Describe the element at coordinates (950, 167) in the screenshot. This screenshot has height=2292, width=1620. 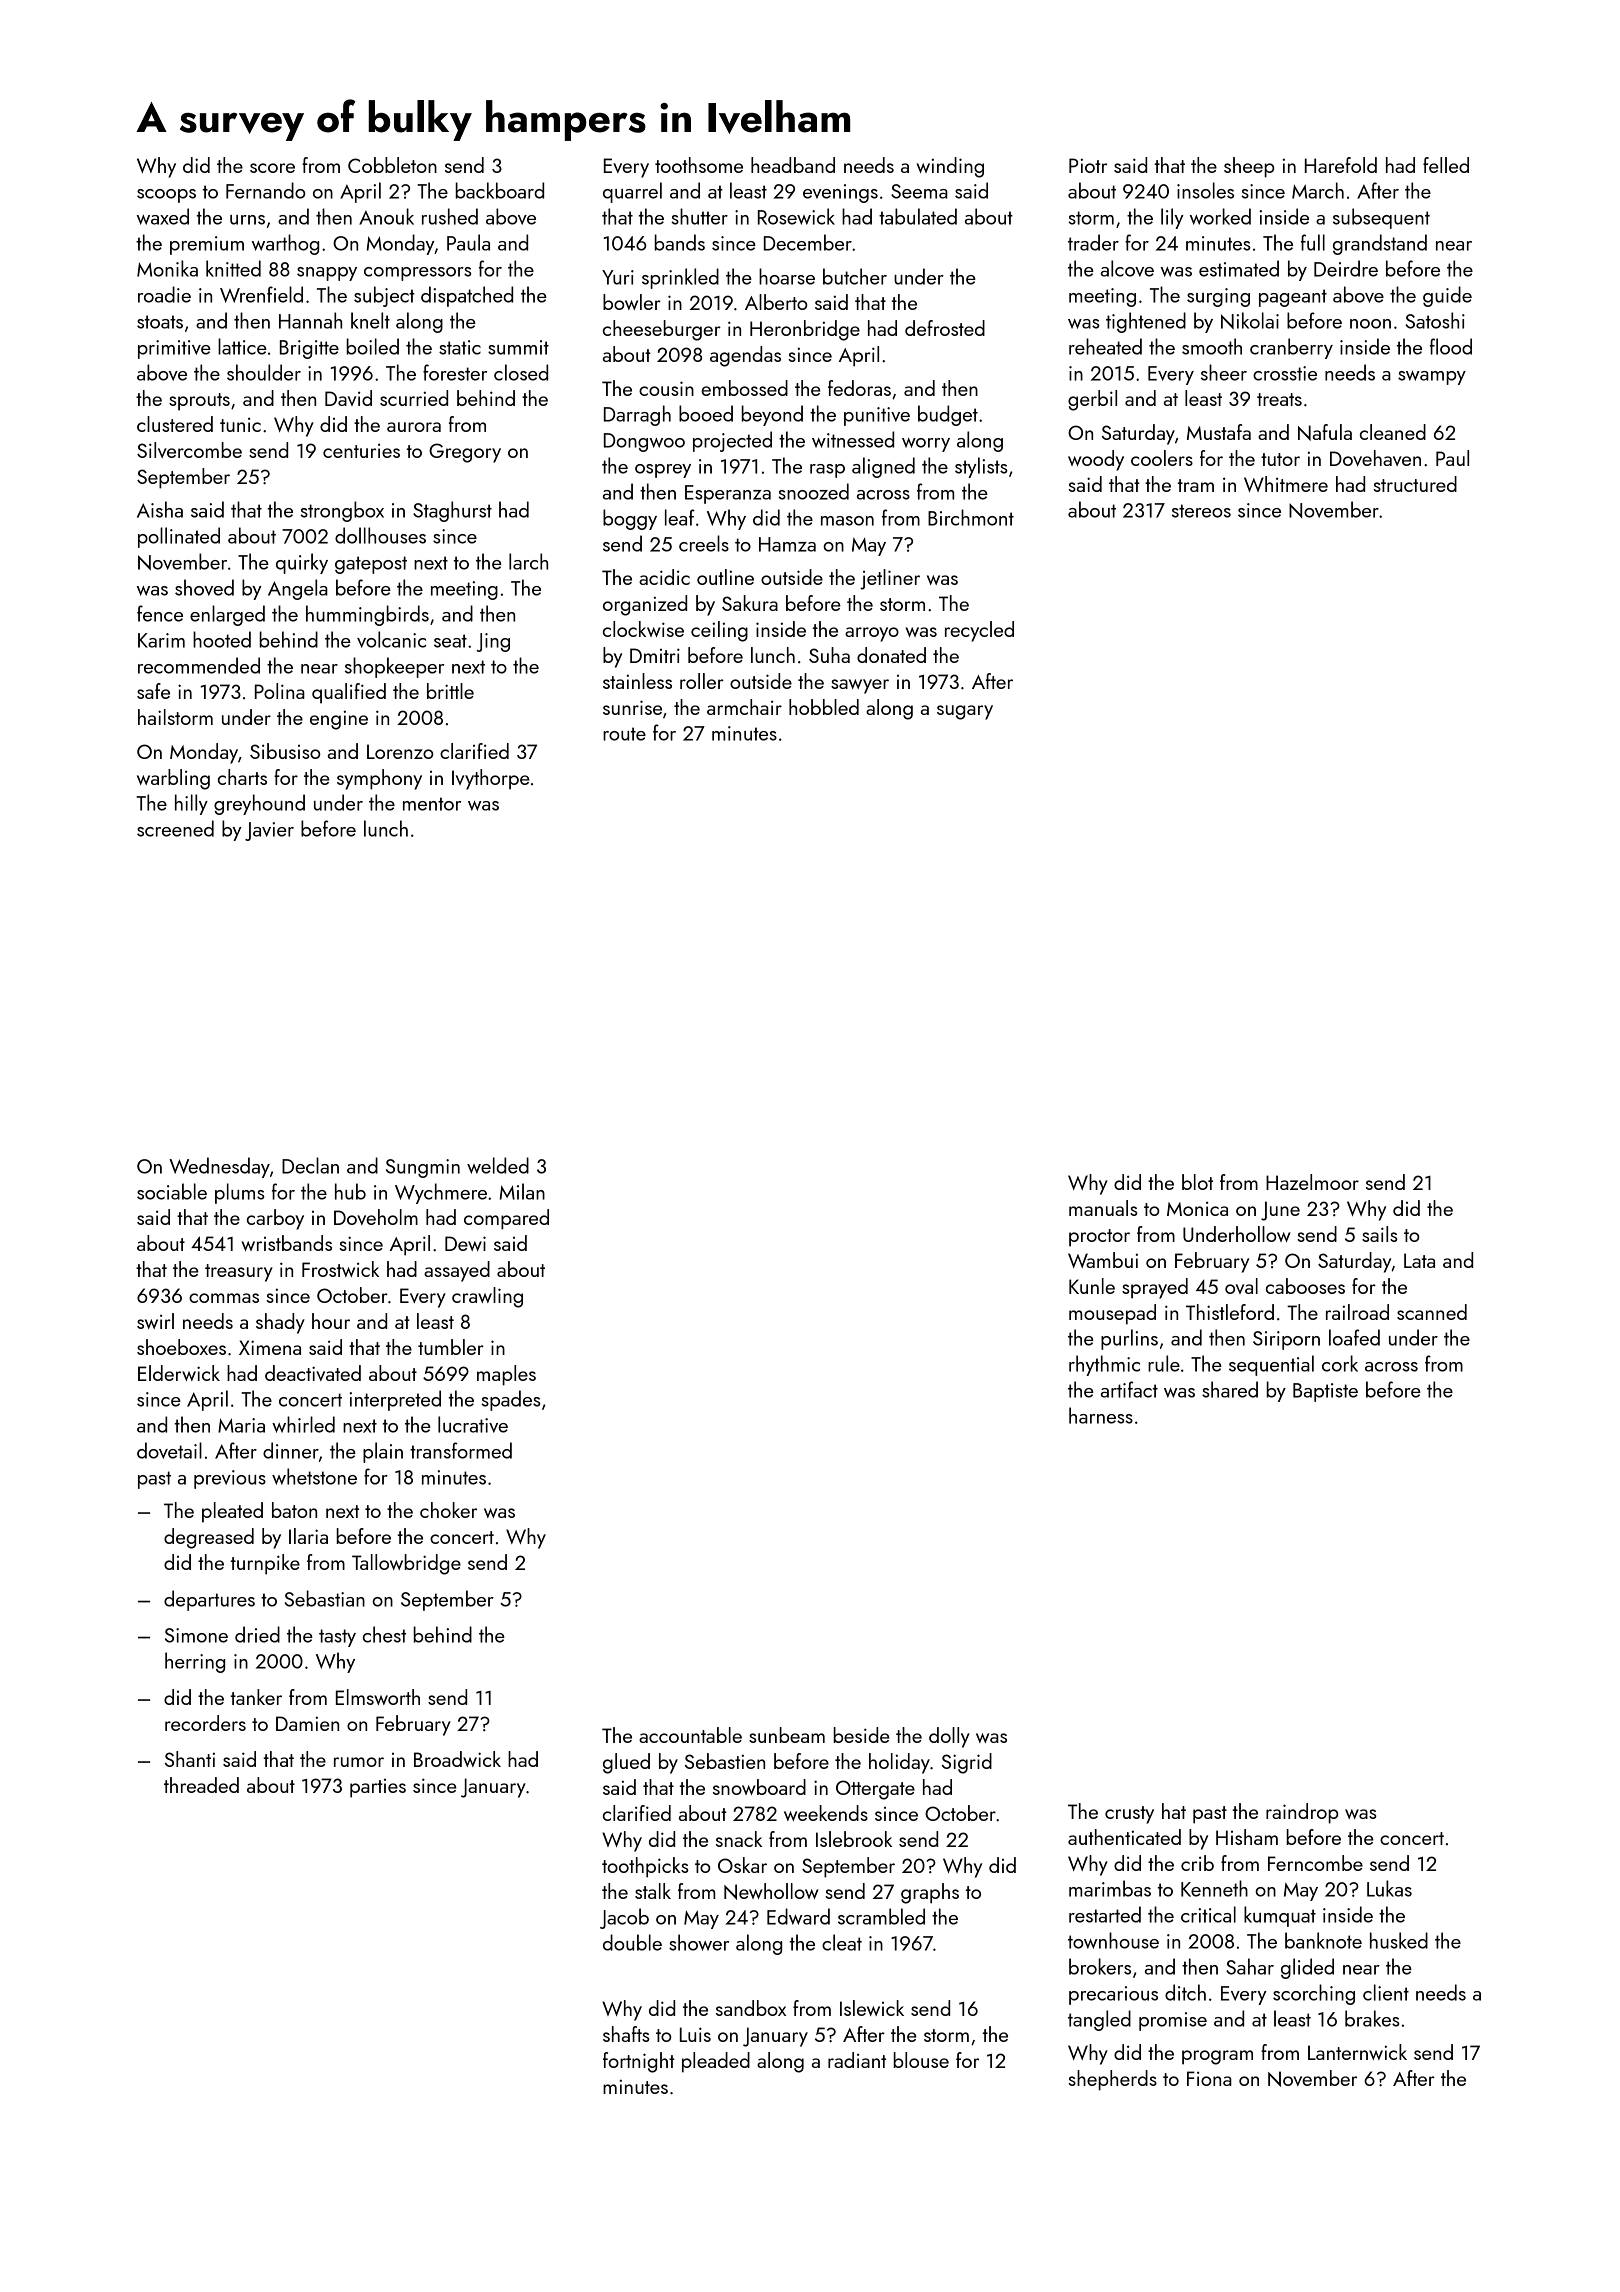
I see `winding` at that location.
